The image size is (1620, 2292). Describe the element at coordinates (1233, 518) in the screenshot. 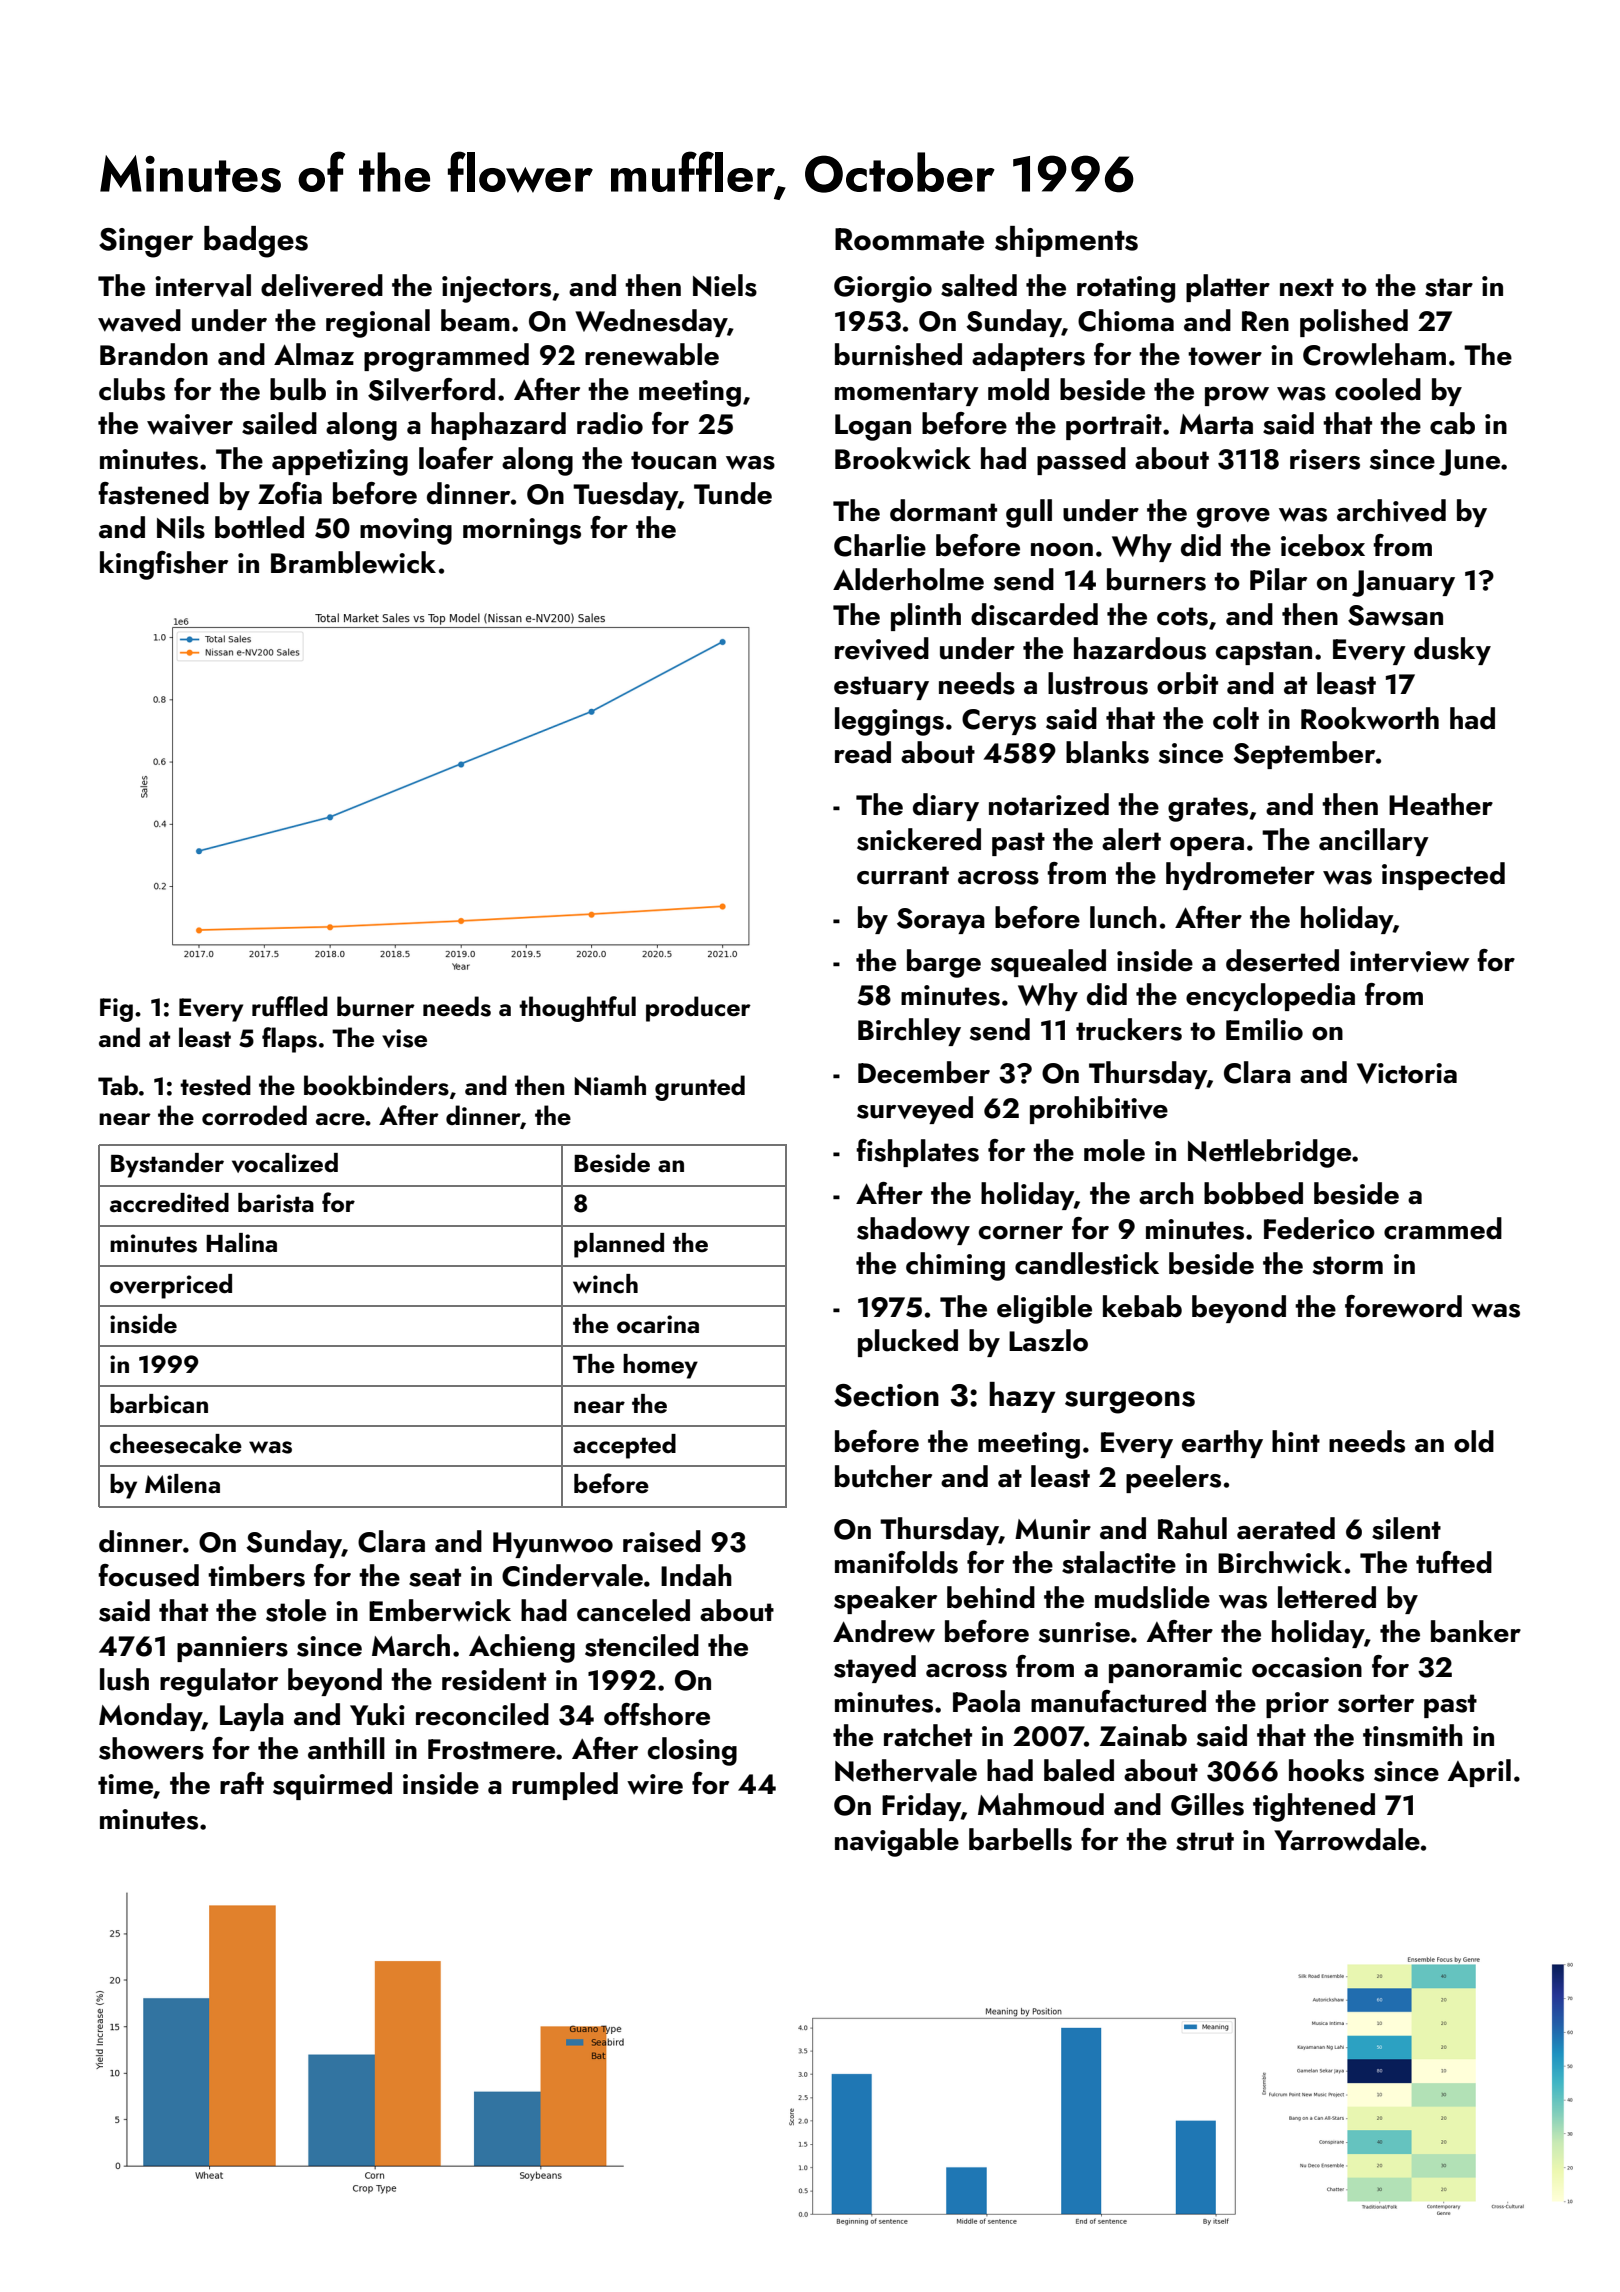

I see `grove` at that location.
